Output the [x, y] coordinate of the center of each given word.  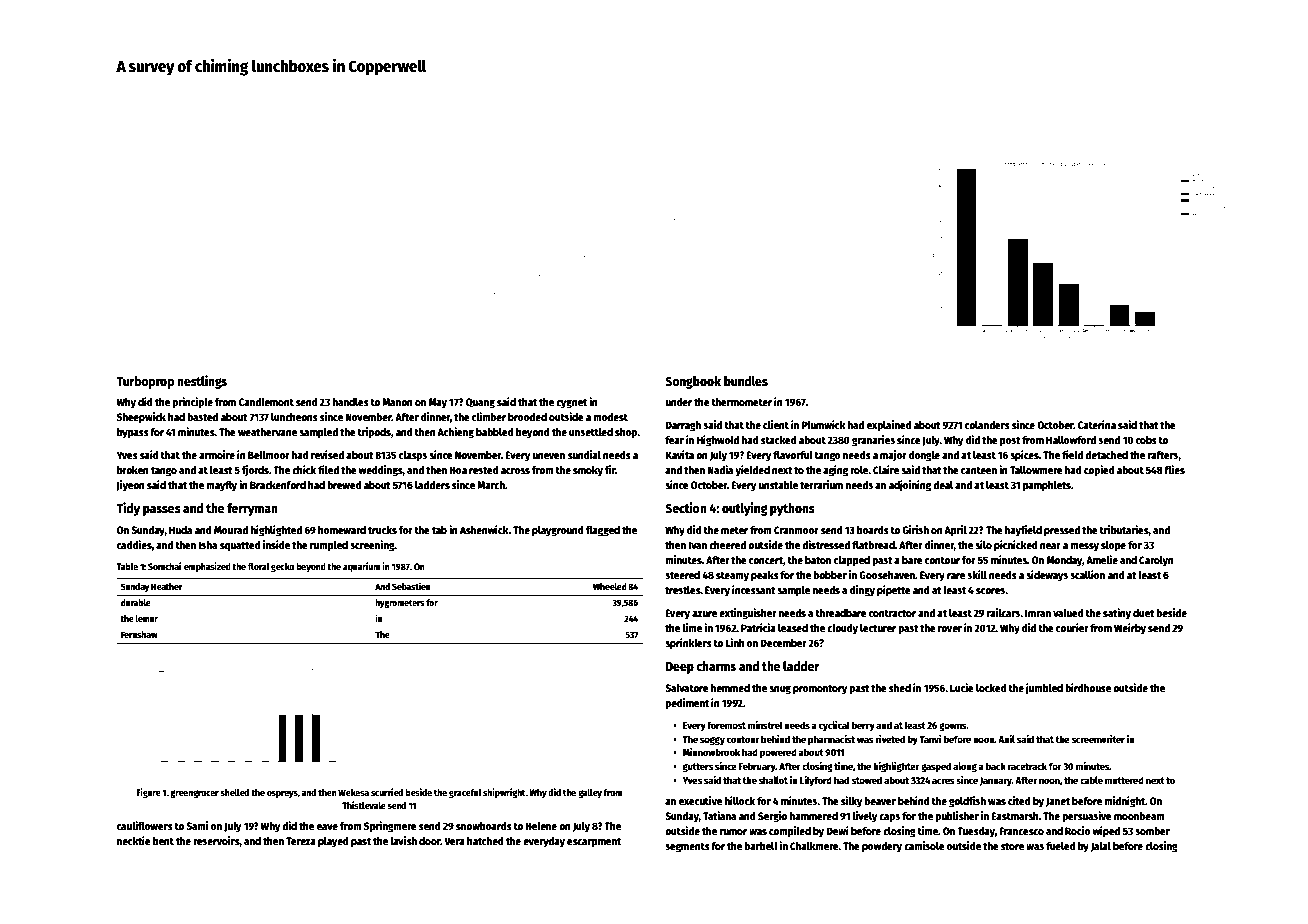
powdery [882, 847]
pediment [687, 704]
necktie [134, 840]
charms [716, 666]
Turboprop [145, 382]
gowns [952, 727]
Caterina [1097, 424]
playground [558, 531]
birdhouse [1088, 687]
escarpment [594, 843]
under [678, 402]
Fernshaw [139, 634]
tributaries [1124, 530]
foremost [726, 725]
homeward [342, 530]
